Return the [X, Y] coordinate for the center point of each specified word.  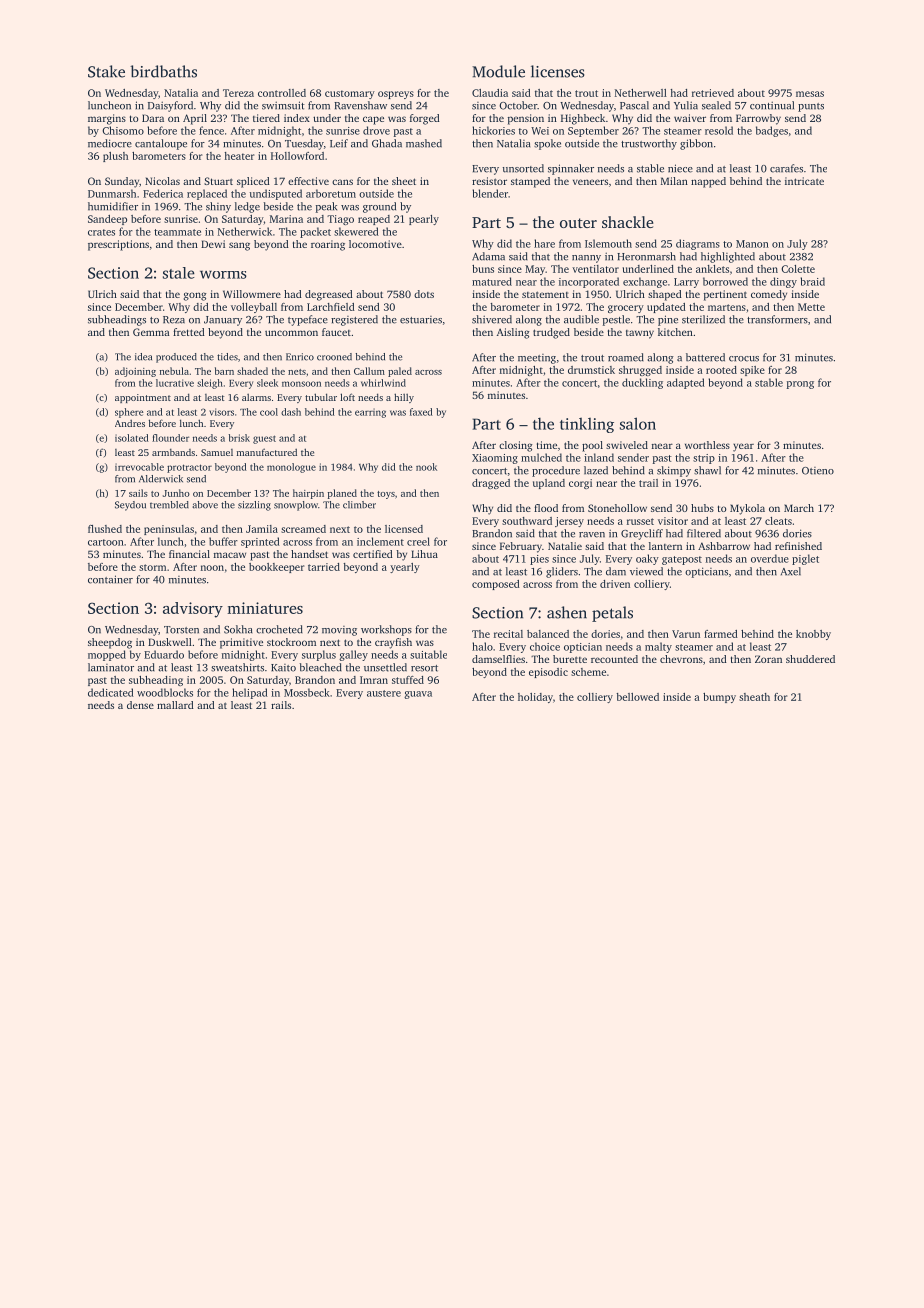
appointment [143, 398]
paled [400, 372]
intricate [804, 181]
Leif [339, 143]
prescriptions [118, 245]
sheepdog [110, 643]
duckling [642, 383]
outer [578, 223]
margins [107, 119]
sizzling [254, 506]
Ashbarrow [724, 546]
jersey [569, 522]
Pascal [634, 105]
